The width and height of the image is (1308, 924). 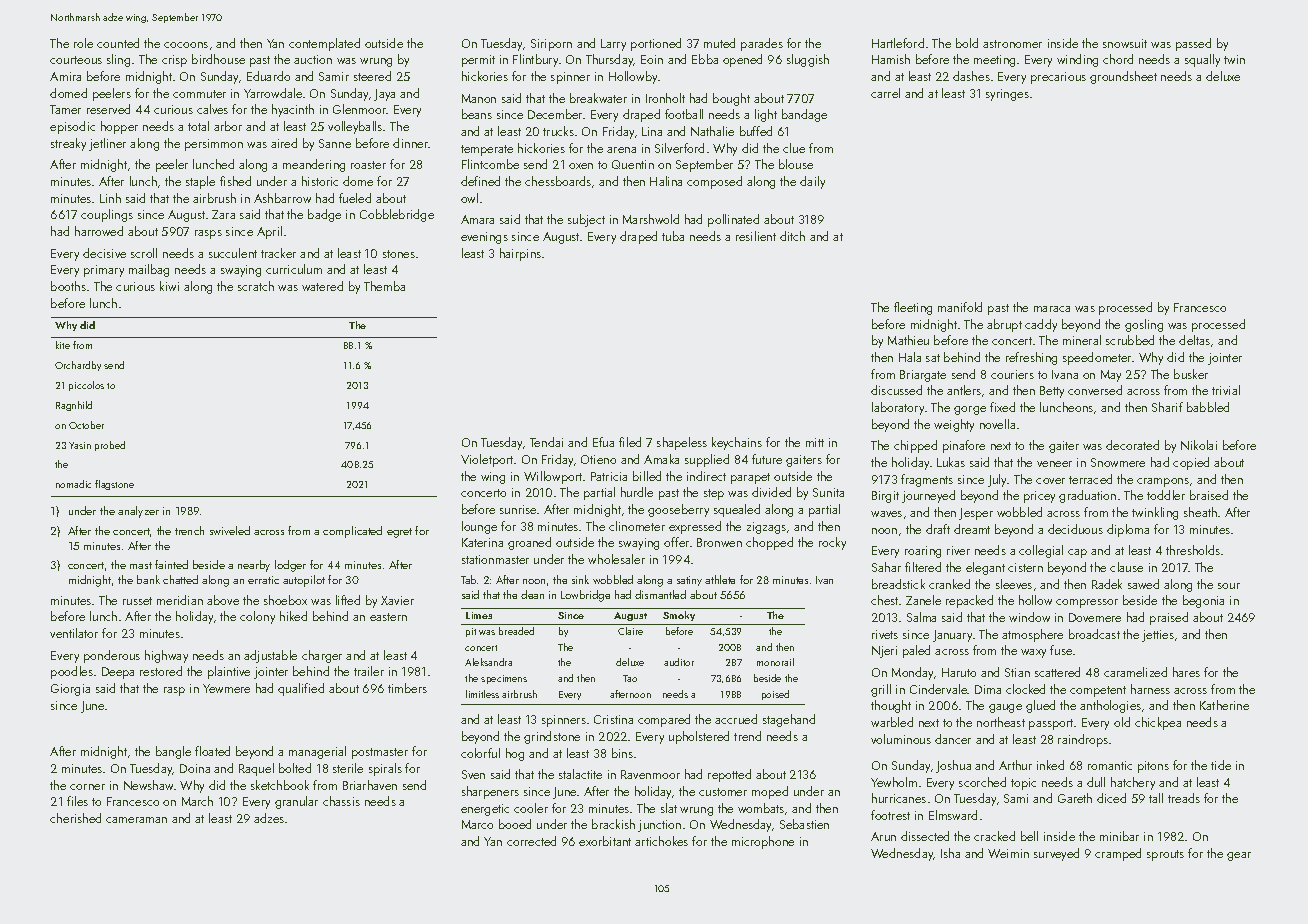 I want to click on owl, so click(x=469, y=198).
